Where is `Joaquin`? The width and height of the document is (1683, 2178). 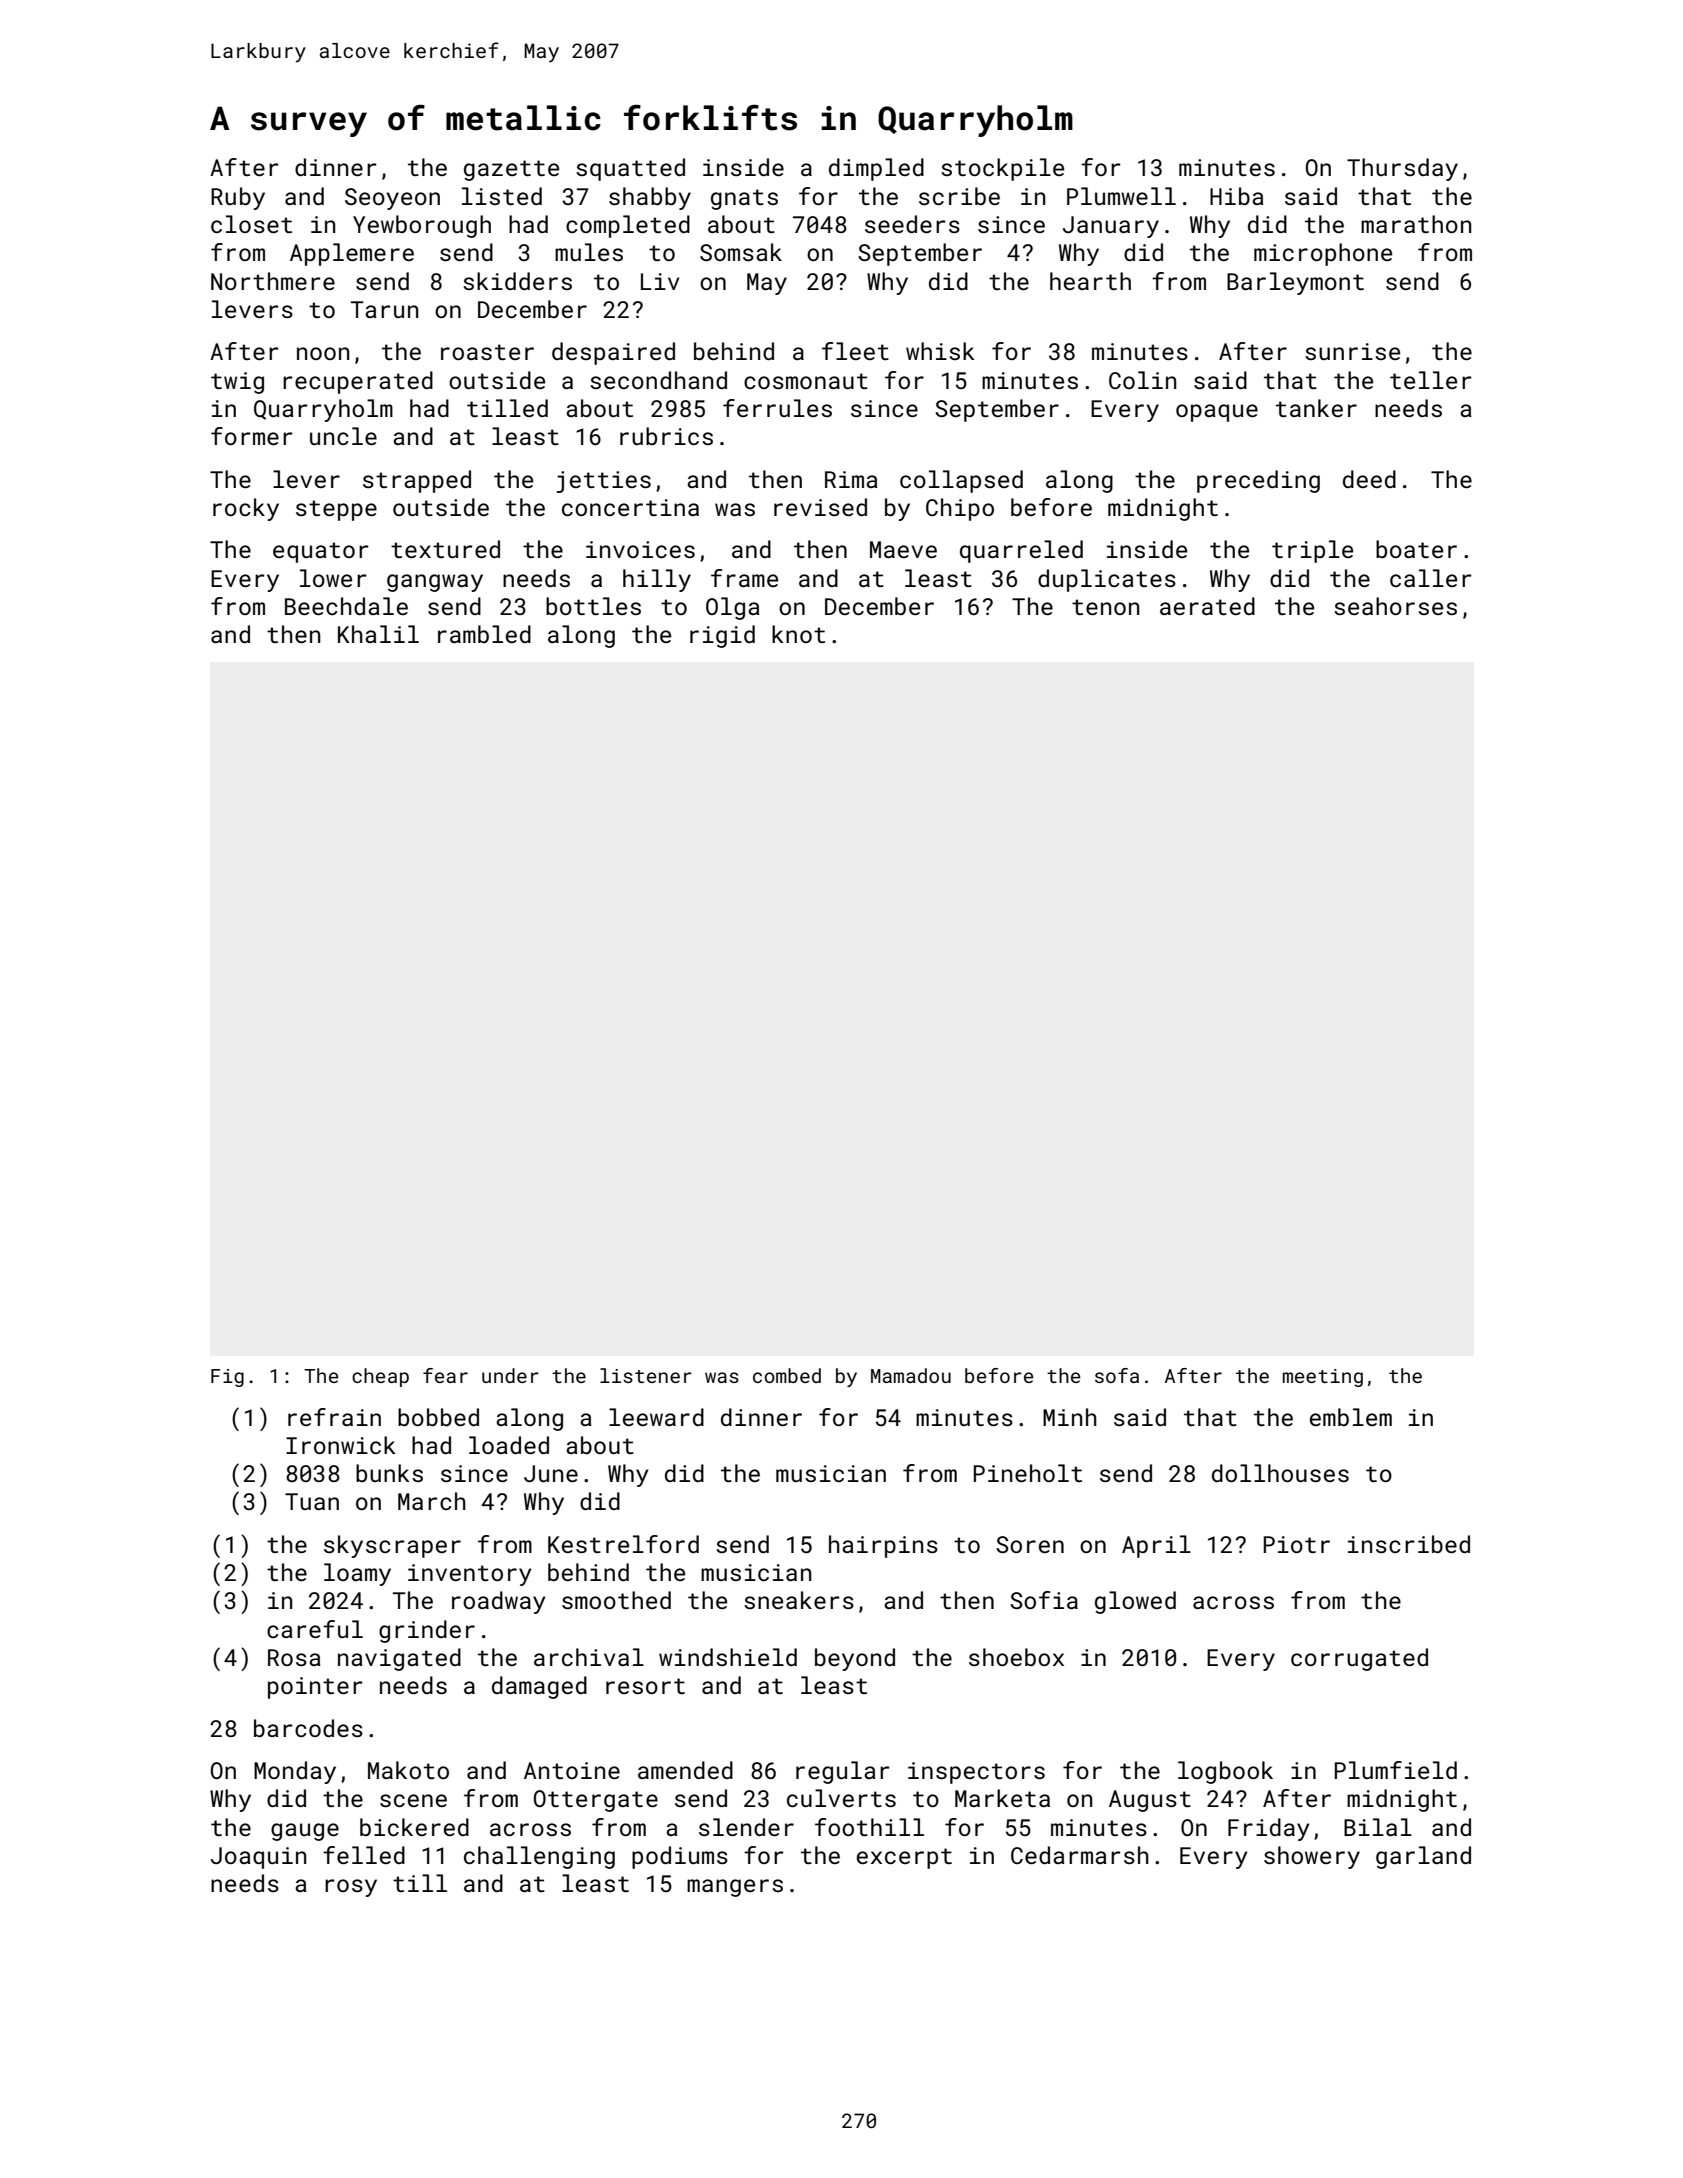
Joaquin is located at coordinates (258, 1858).
